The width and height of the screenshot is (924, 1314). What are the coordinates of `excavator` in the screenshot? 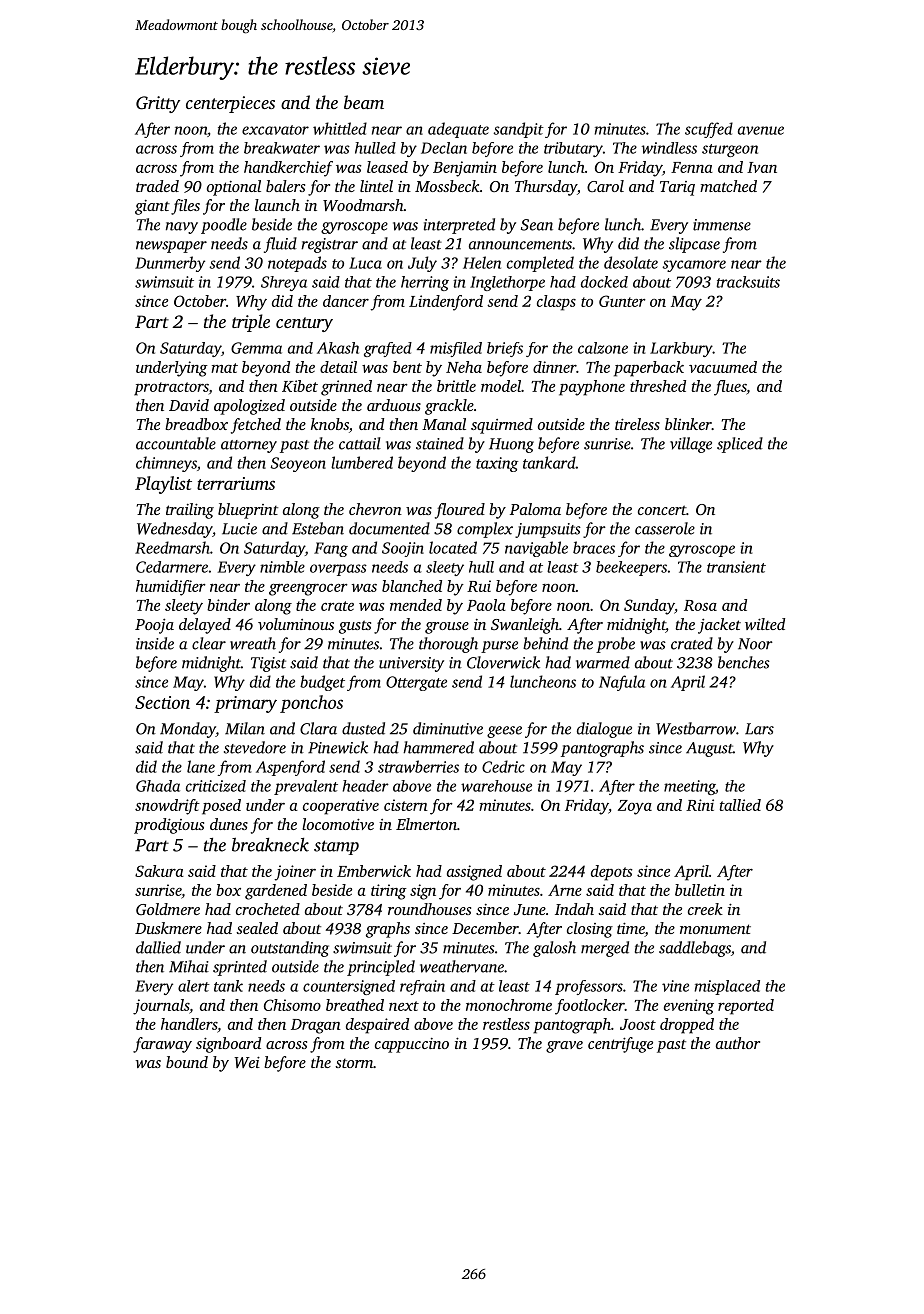 It's located at (275, 130).
